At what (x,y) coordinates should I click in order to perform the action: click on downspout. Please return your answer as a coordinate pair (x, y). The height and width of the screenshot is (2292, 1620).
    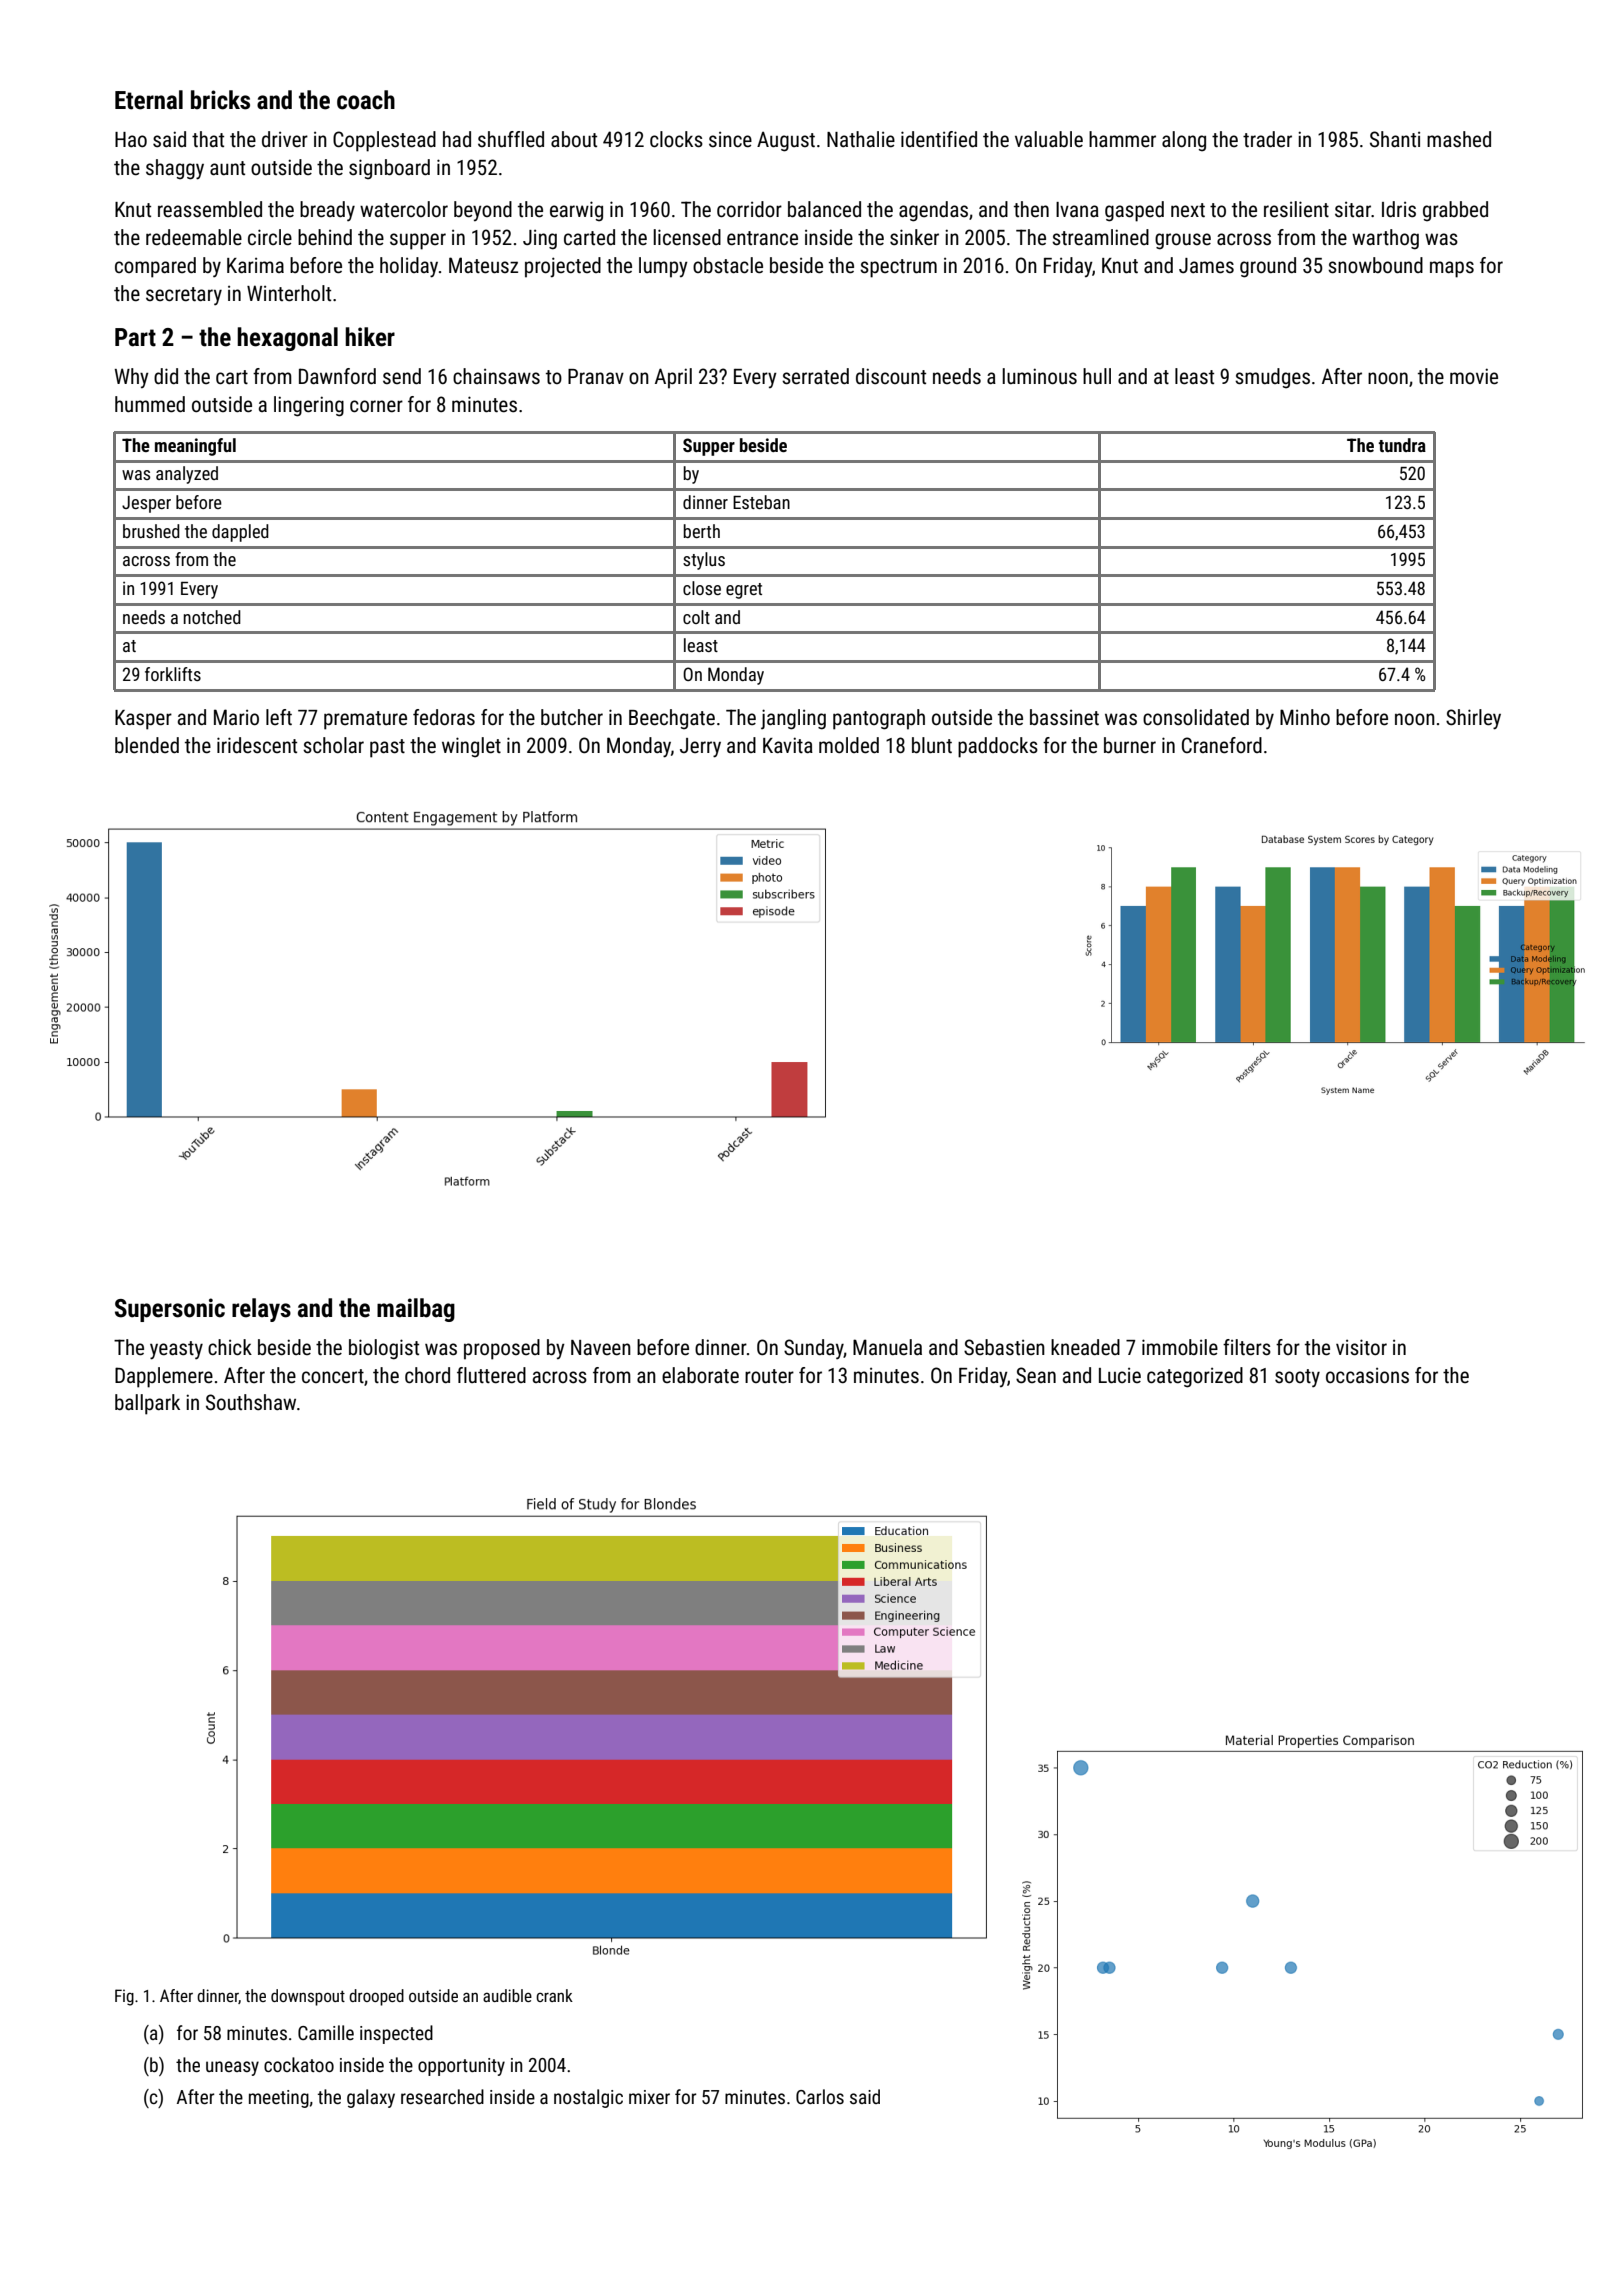
    Looking at the image, I should click on (308, 1997).
